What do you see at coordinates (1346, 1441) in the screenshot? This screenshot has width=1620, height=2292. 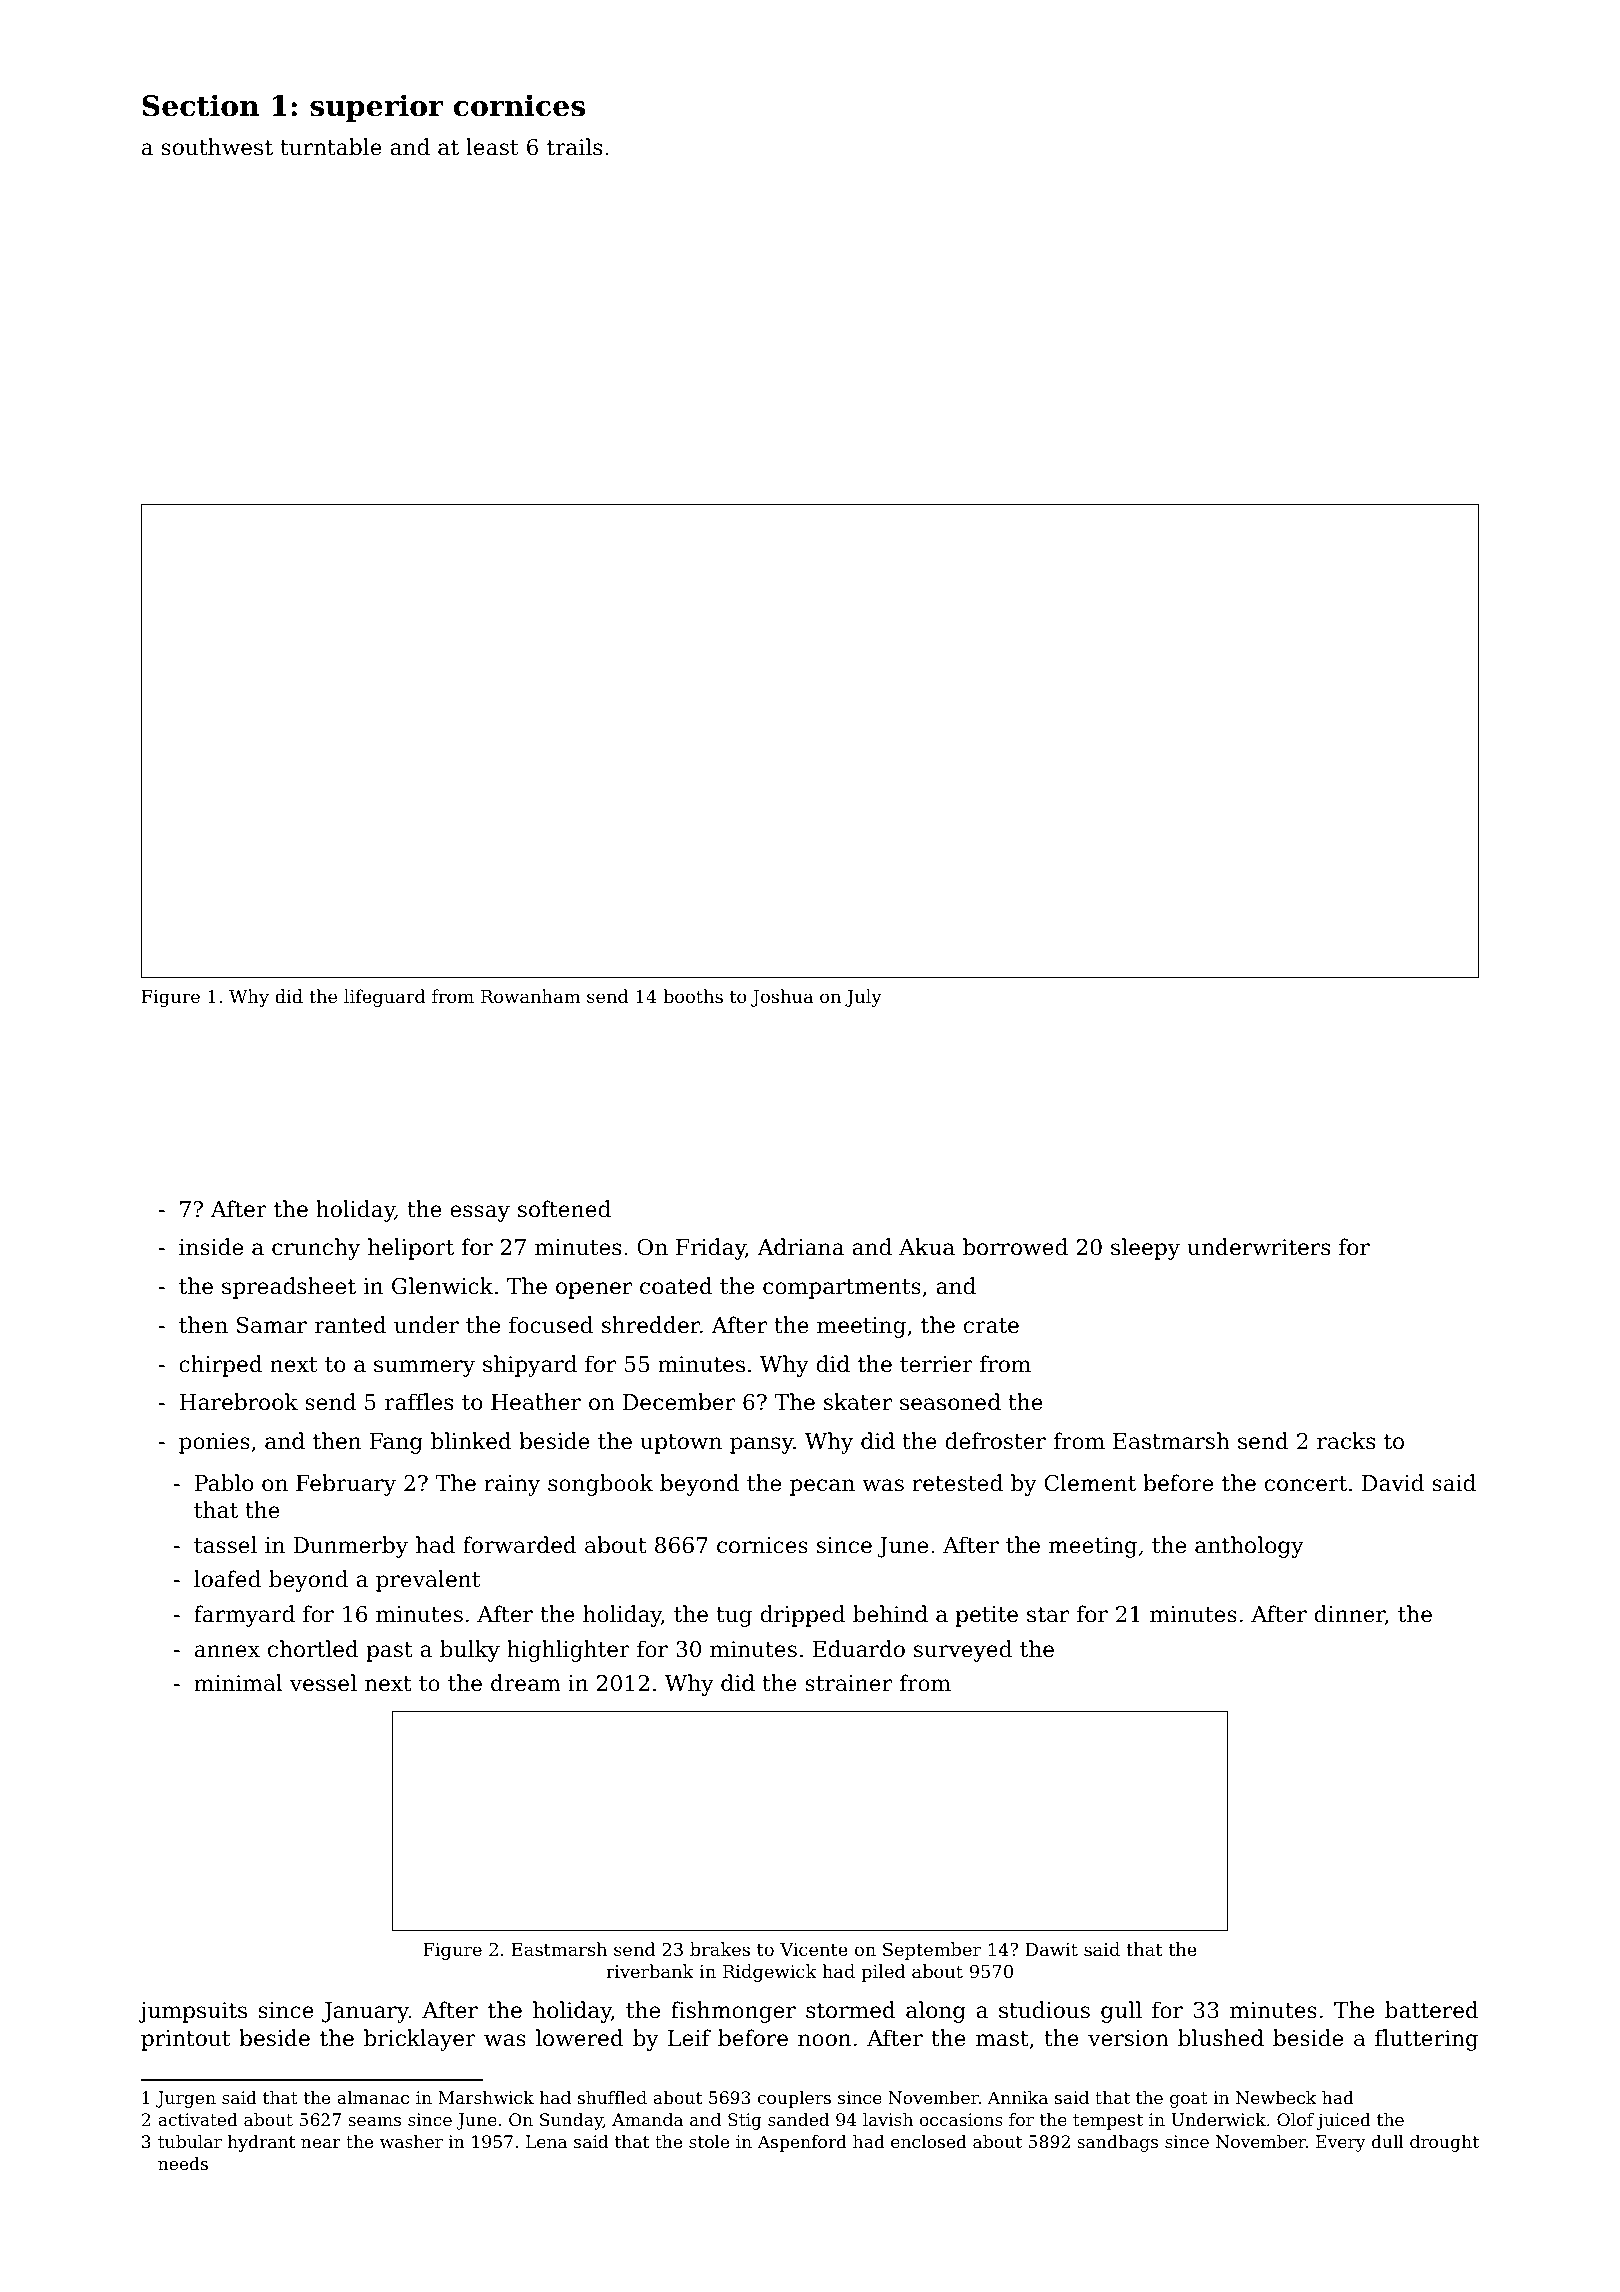 I see `racks` at bounding box center [1346, 1441].
